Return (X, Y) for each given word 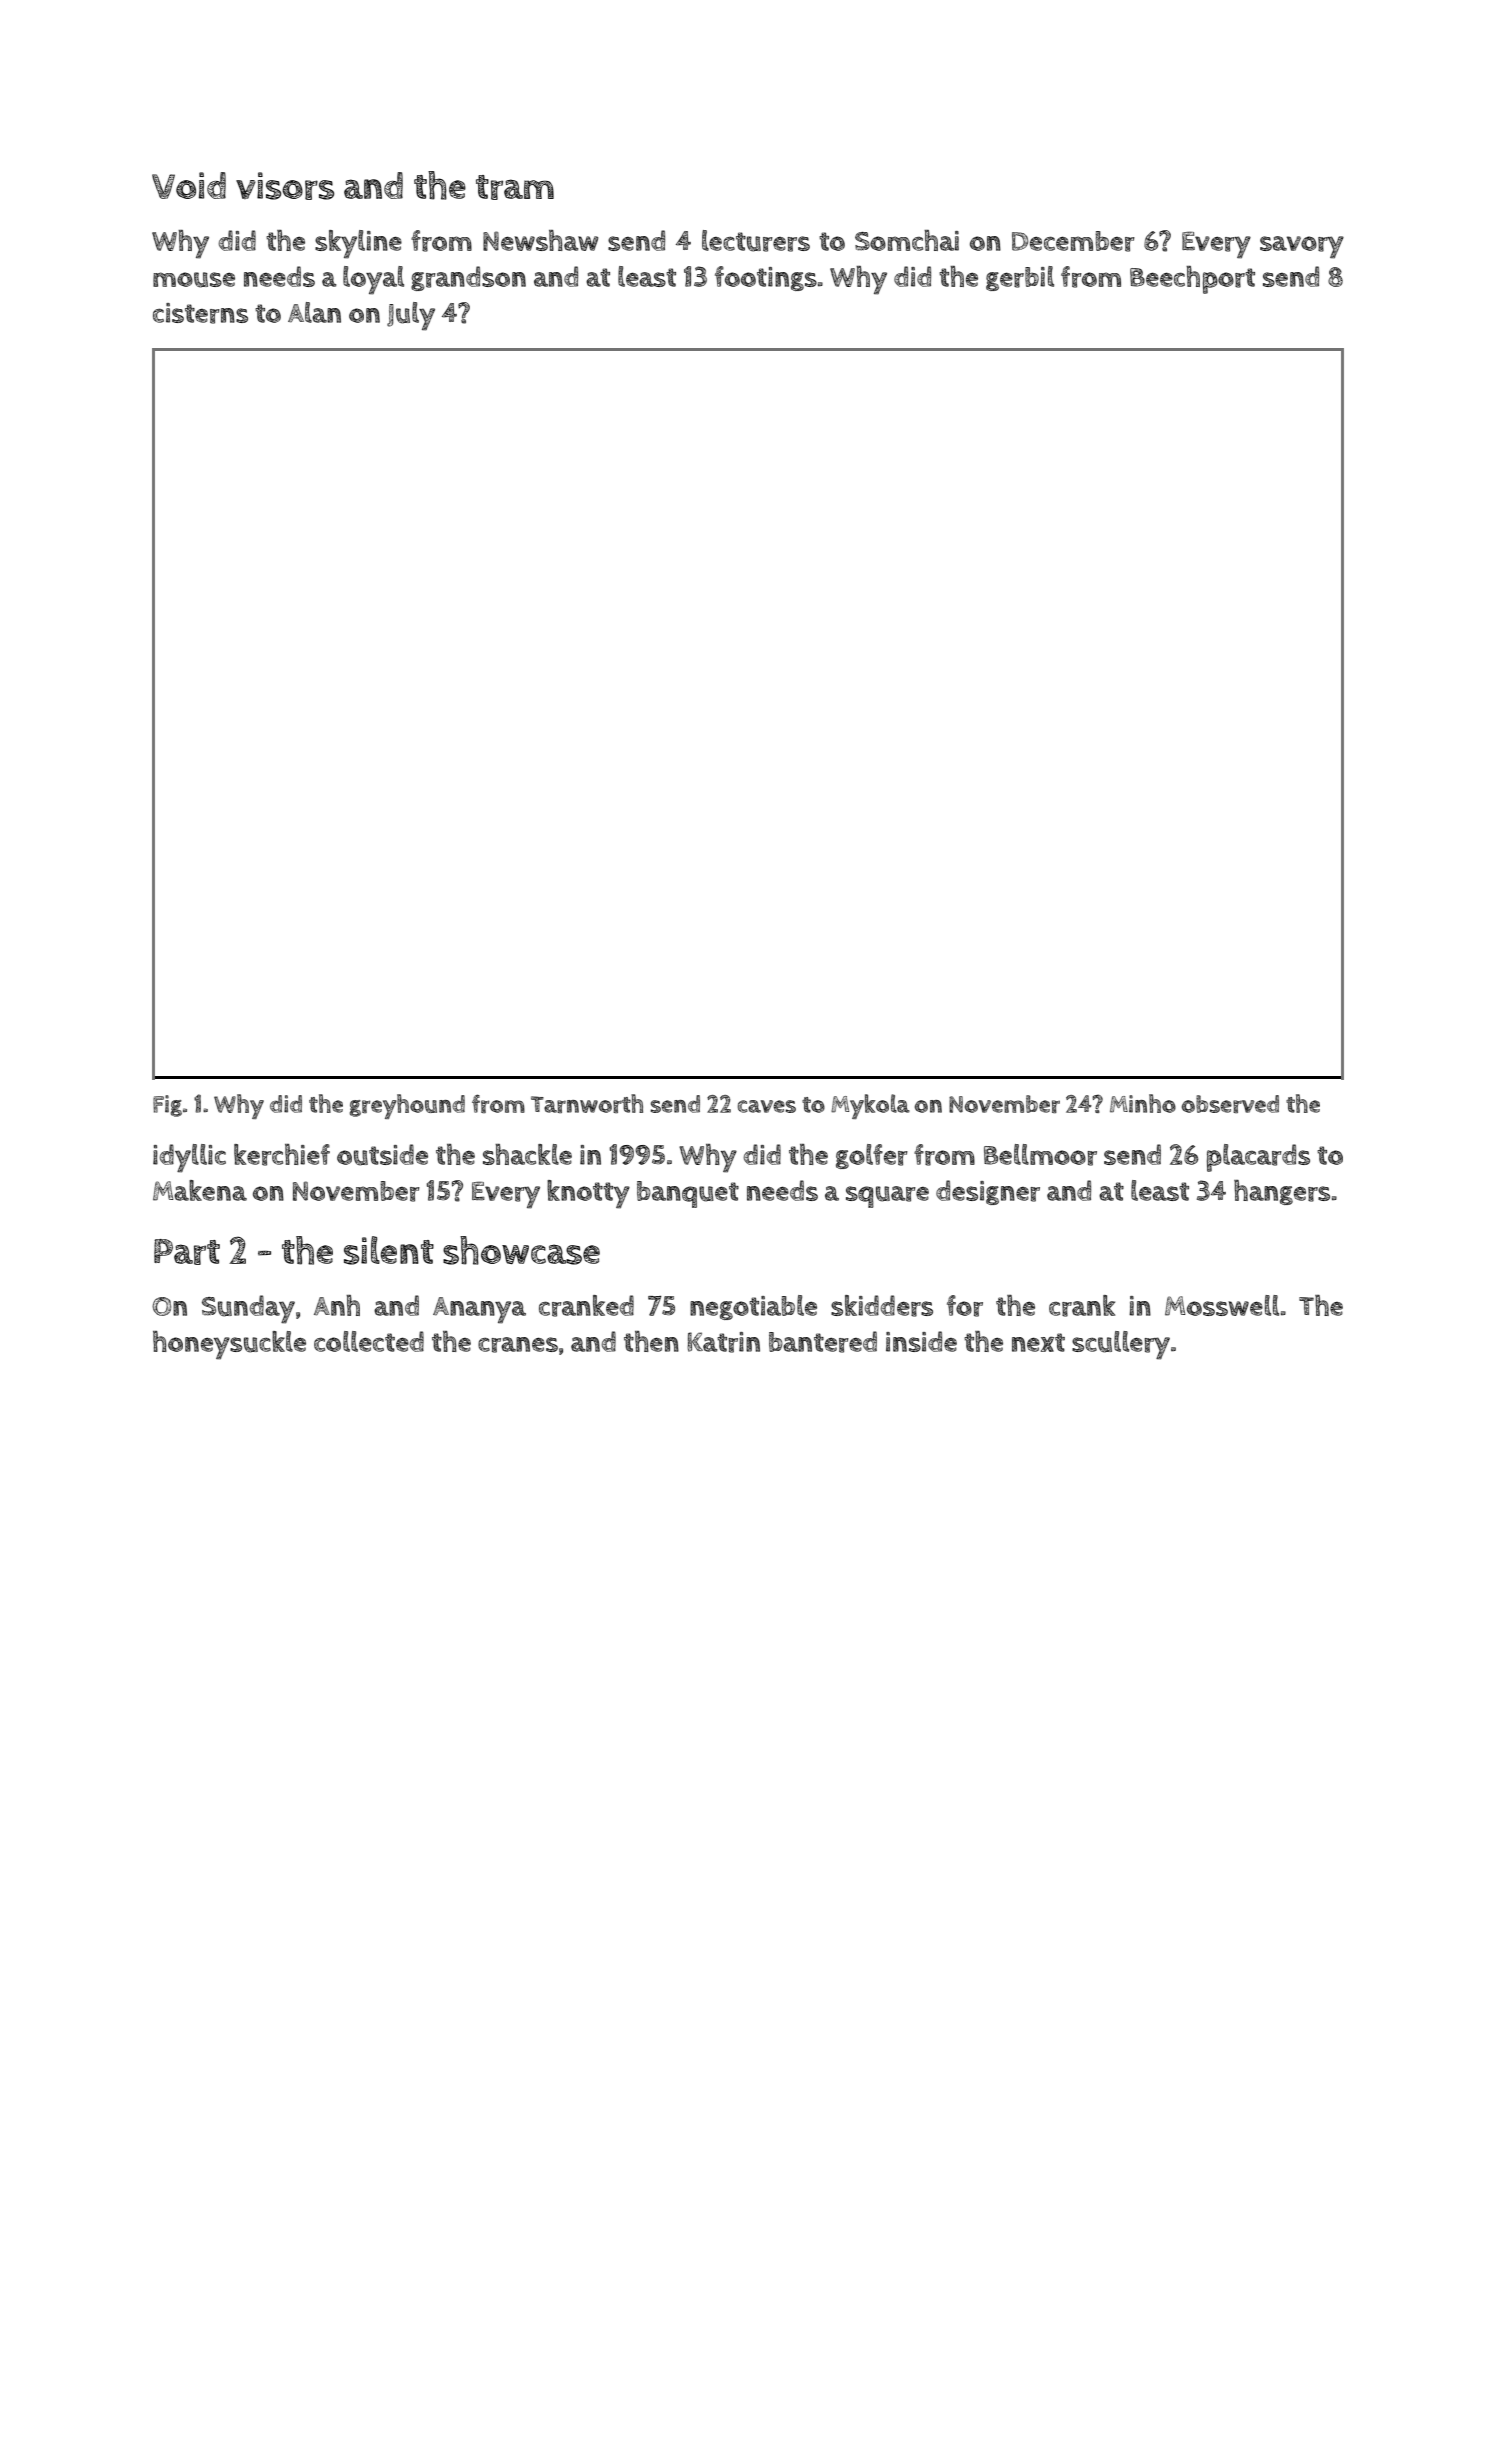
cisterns (200, 313)
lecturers (756, 241)
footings (766, 278)
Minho (1143, 1103)
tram (515, 187)
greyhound (407, 1106)
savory (1302, 247)
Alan (314, 312)
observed (1230, 1104)
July (411, 316)
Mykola (870, 1106)
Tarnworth (587, 1103)
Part (187, 1252)
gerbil (1020, 278)
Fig (167, 1106)
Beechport (1192, 280)
